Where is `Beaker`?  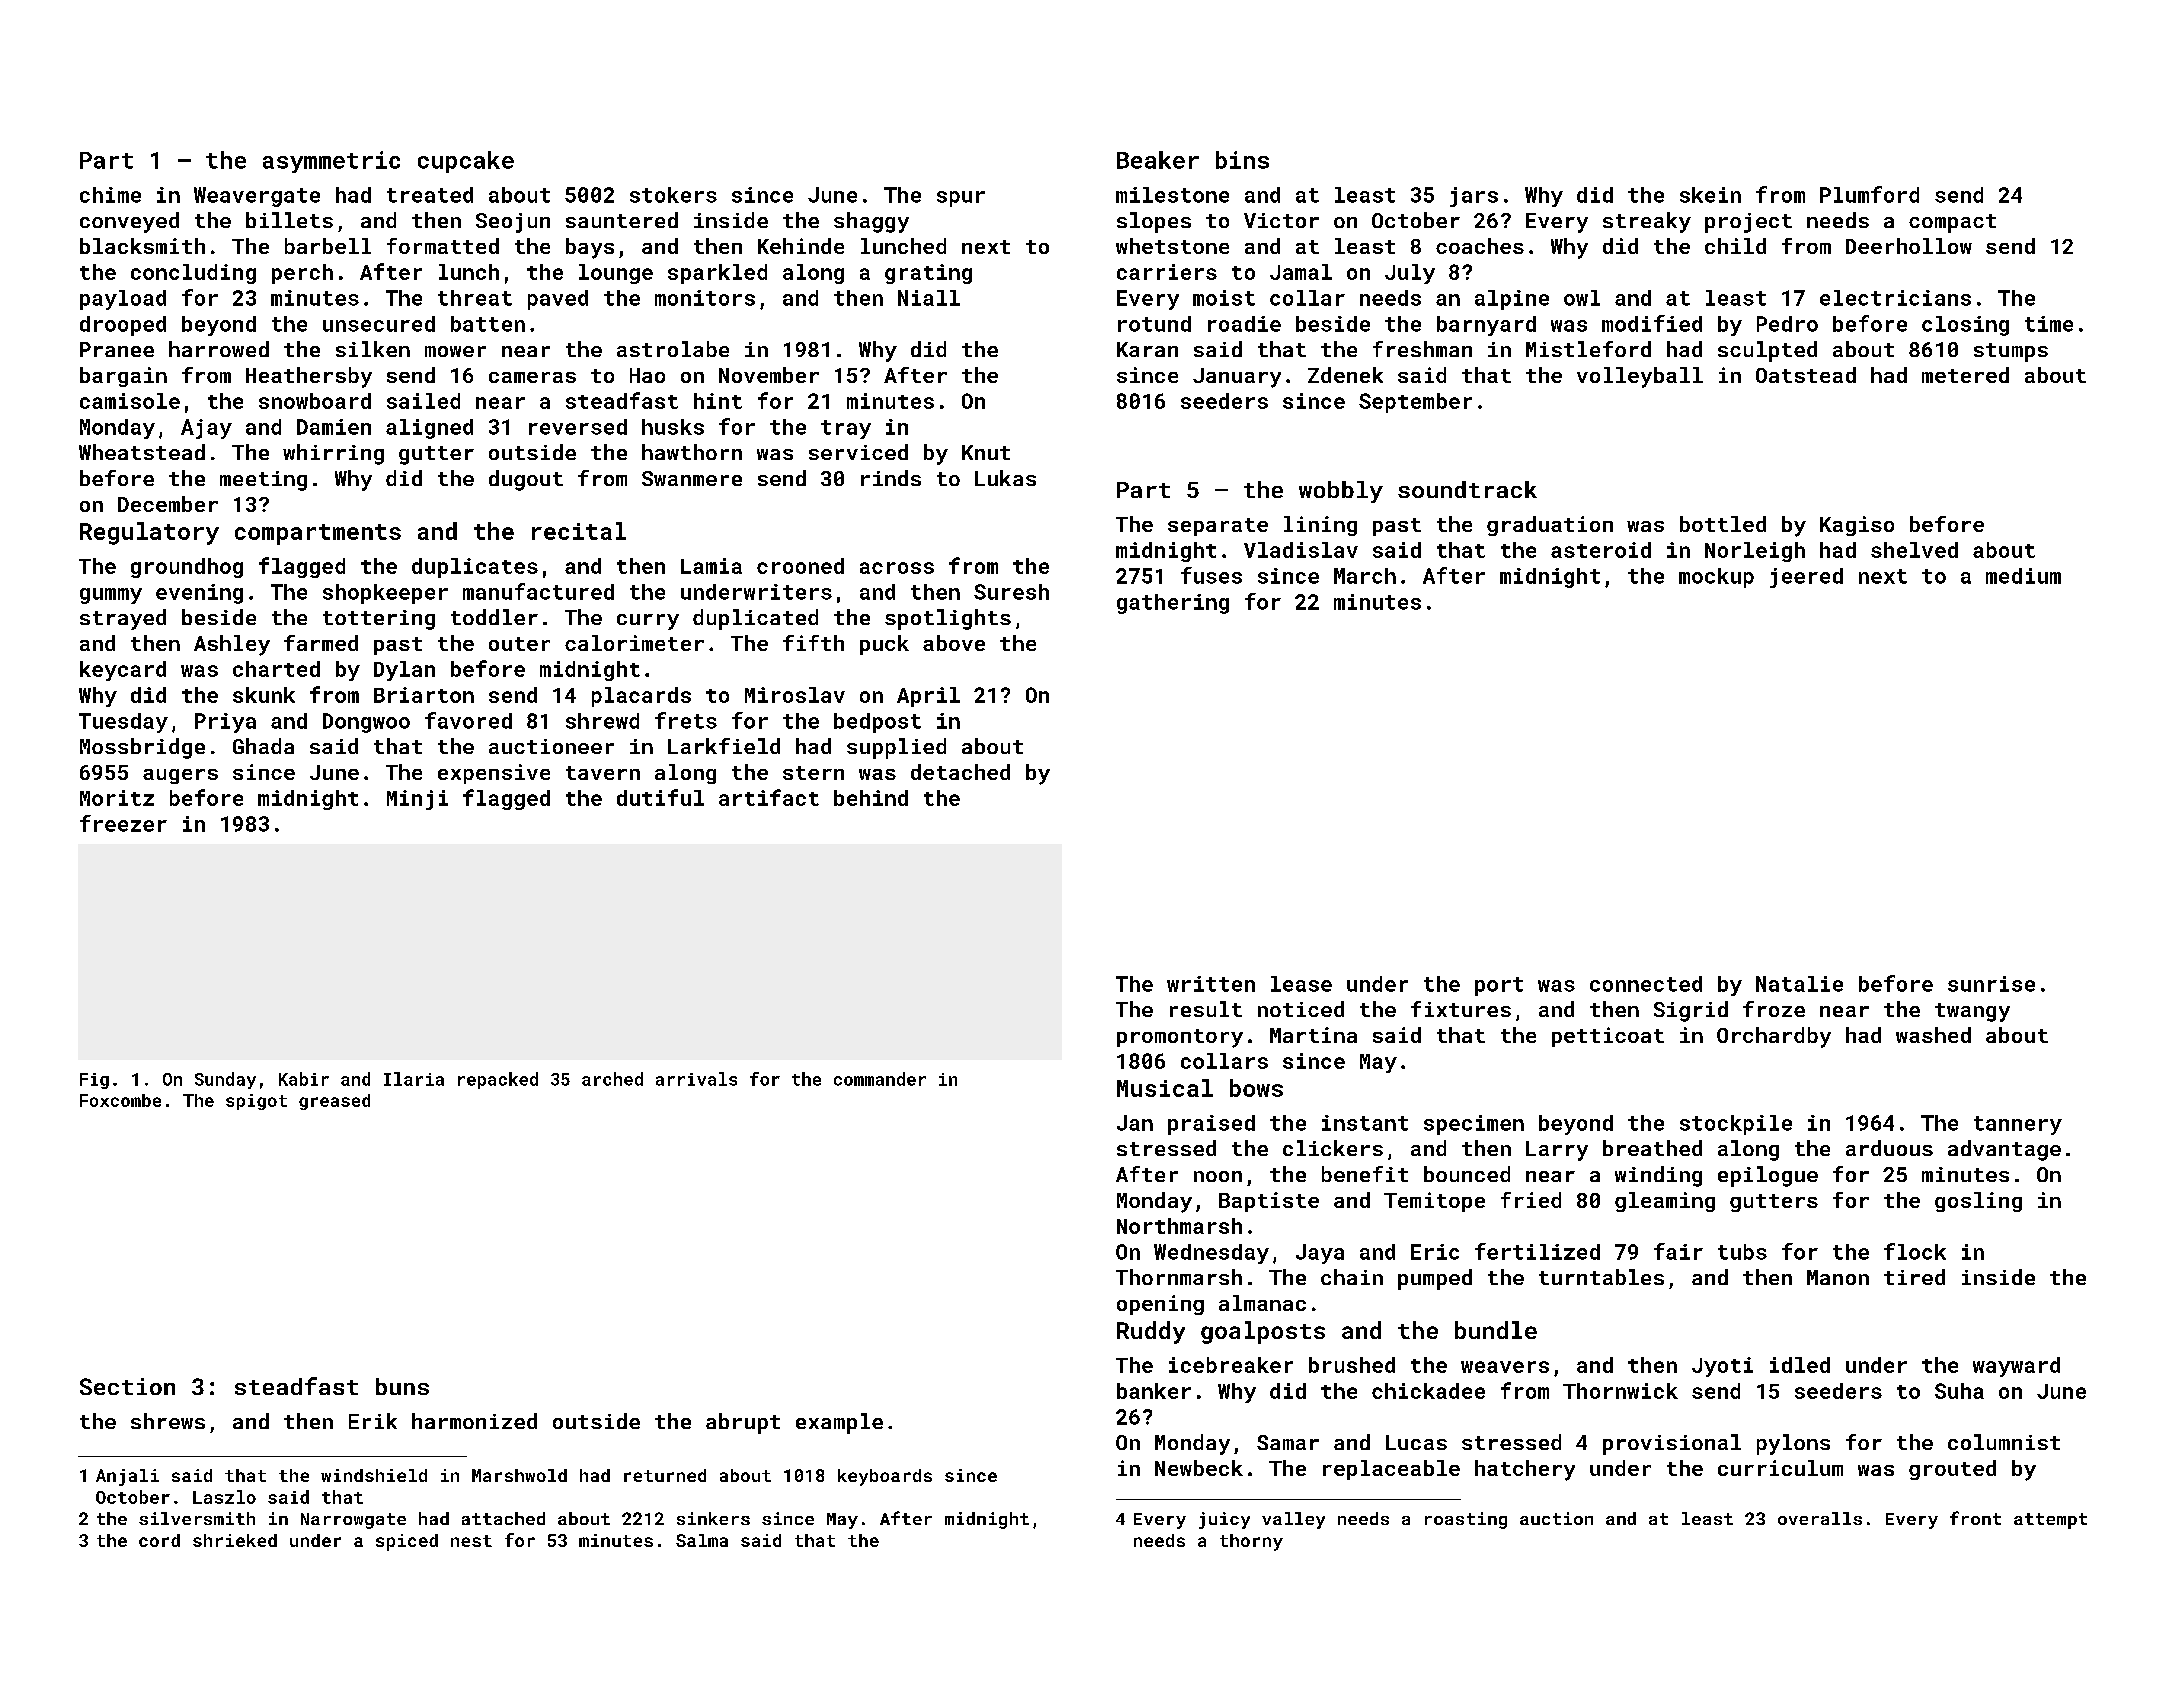
Beaker is located at coordinates (1158, 160).
